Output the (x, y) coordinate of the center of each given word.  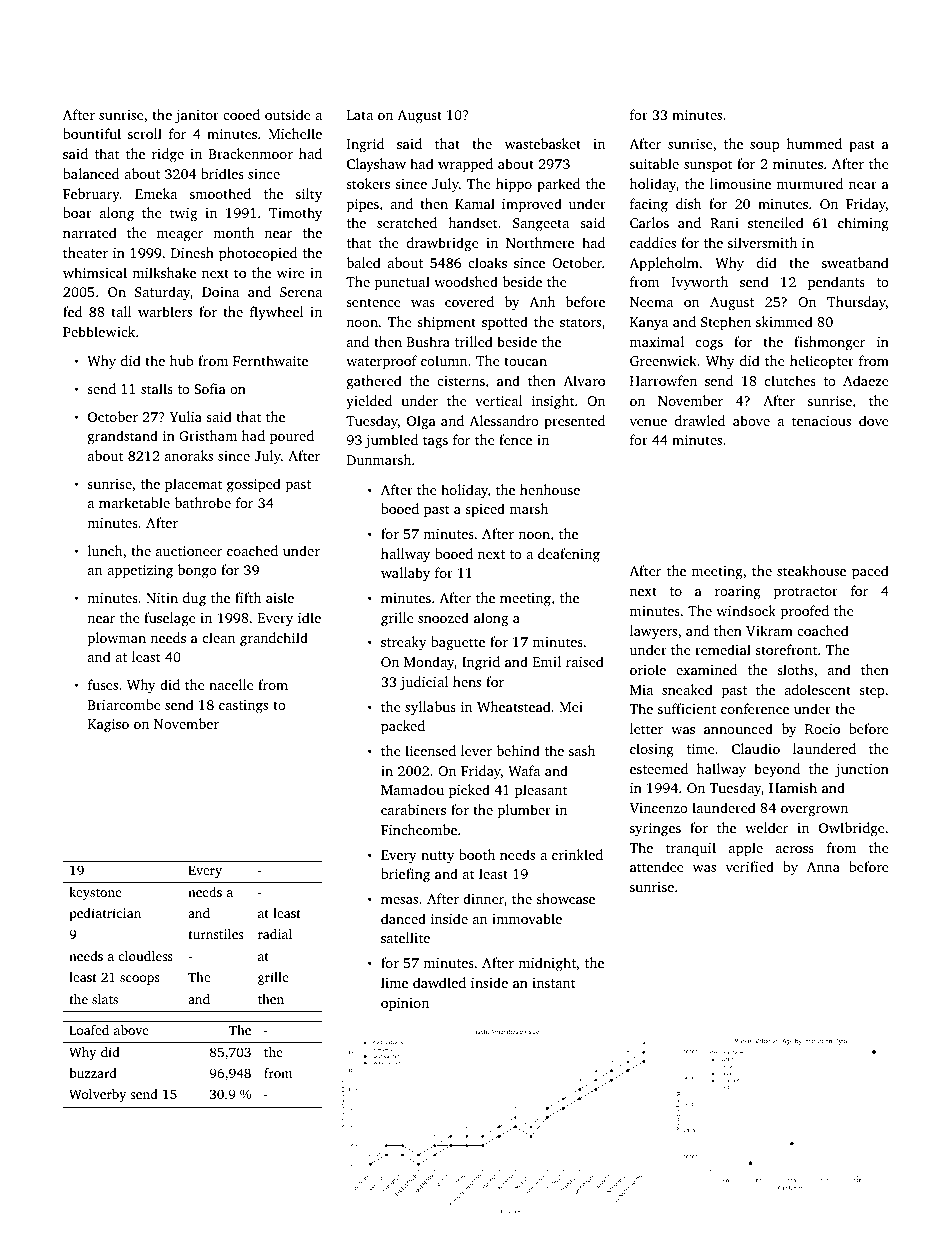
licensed (430, 750)
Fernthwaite (270, 360)
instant (554, 983)
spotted (505, 323)
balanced (91, 173)
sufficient (687, 708)
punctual (402, 283)
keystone (95, 893)
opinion (405, 1004)
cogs (709, 345)
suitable (654, 163)
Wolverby (97, 1095)
